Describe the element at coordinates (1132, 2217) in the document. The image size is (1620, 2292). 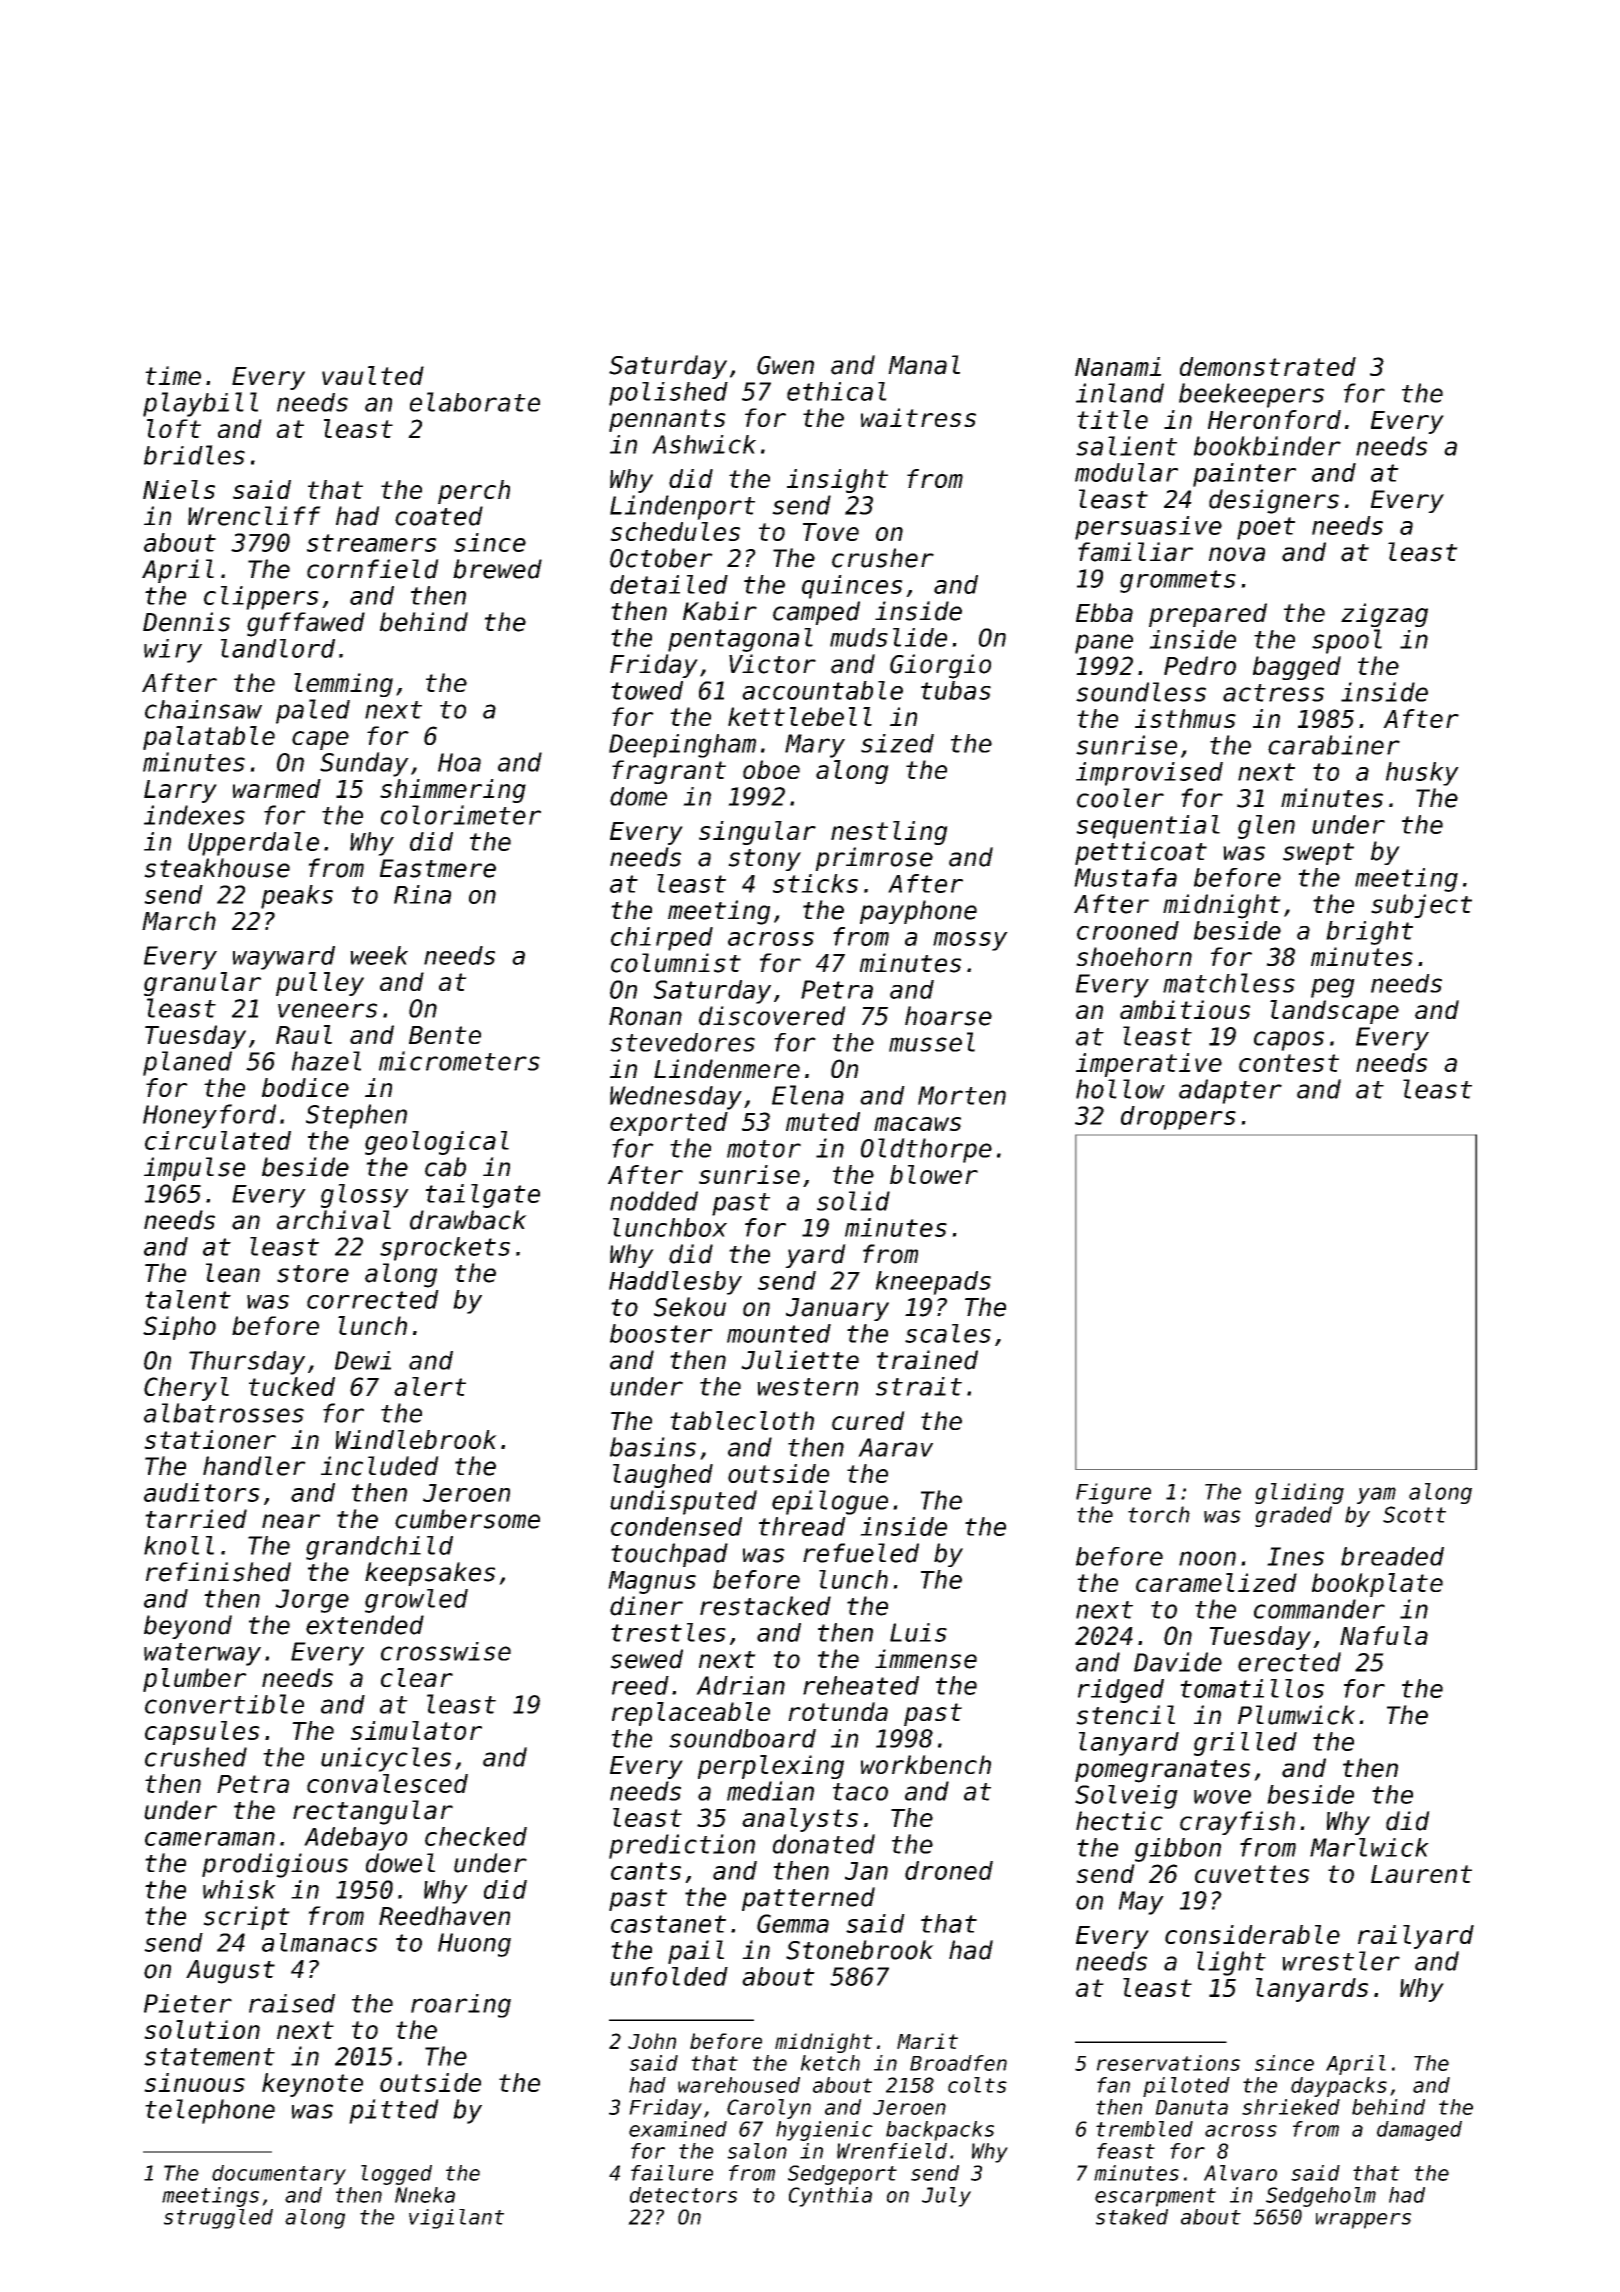
I see `staked` at that location.
